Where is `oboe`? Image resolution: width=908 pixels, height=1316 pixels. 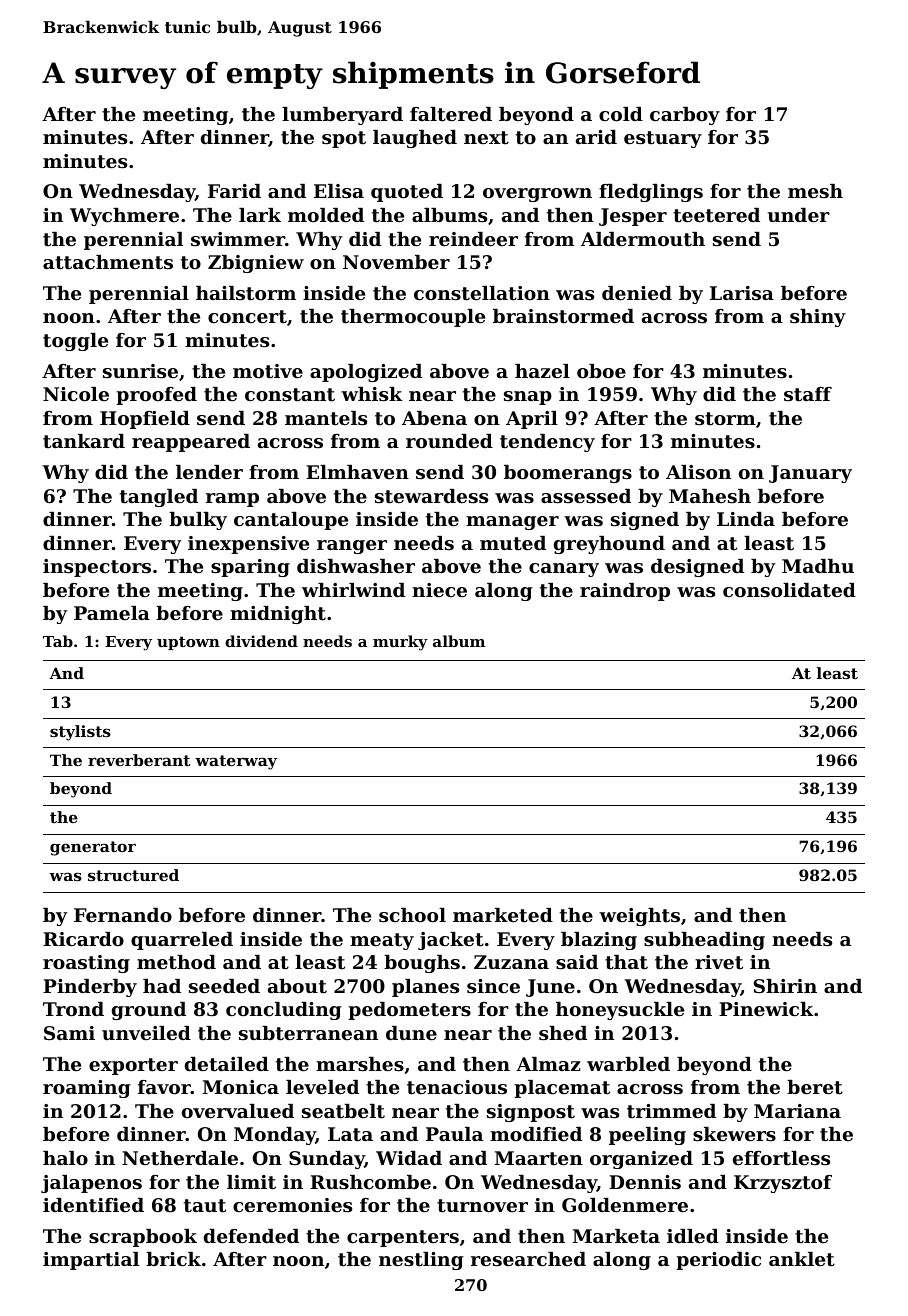 oboe is located at coordinates (601, 371).
